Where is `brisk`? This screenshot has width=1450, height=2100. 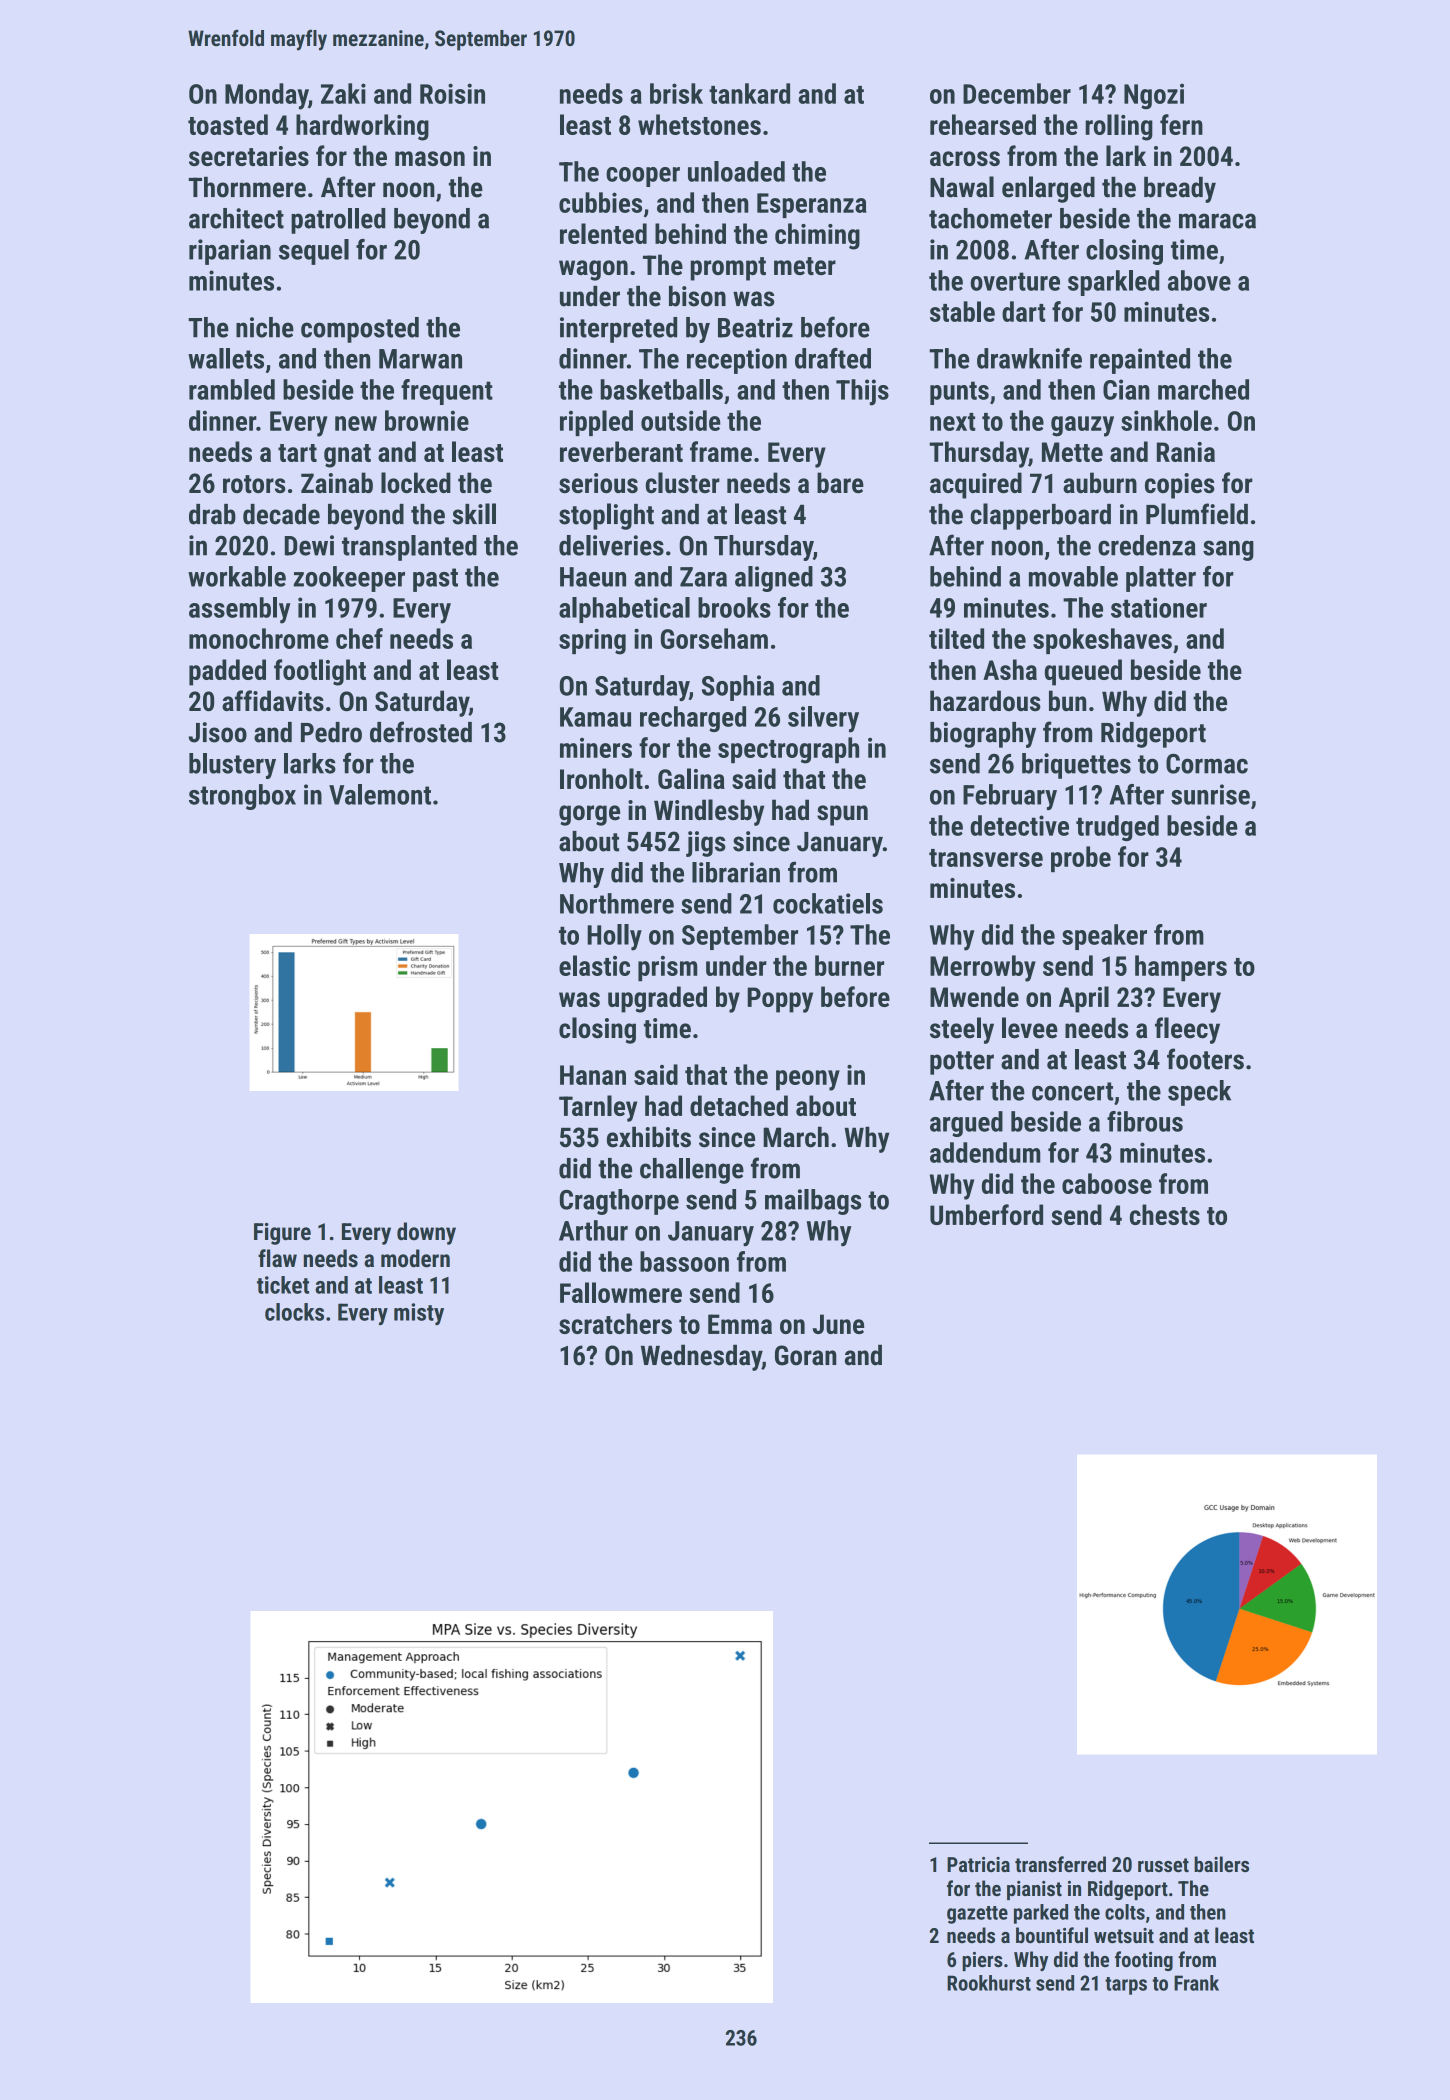
brisk is located at coordinates (676, 93).
